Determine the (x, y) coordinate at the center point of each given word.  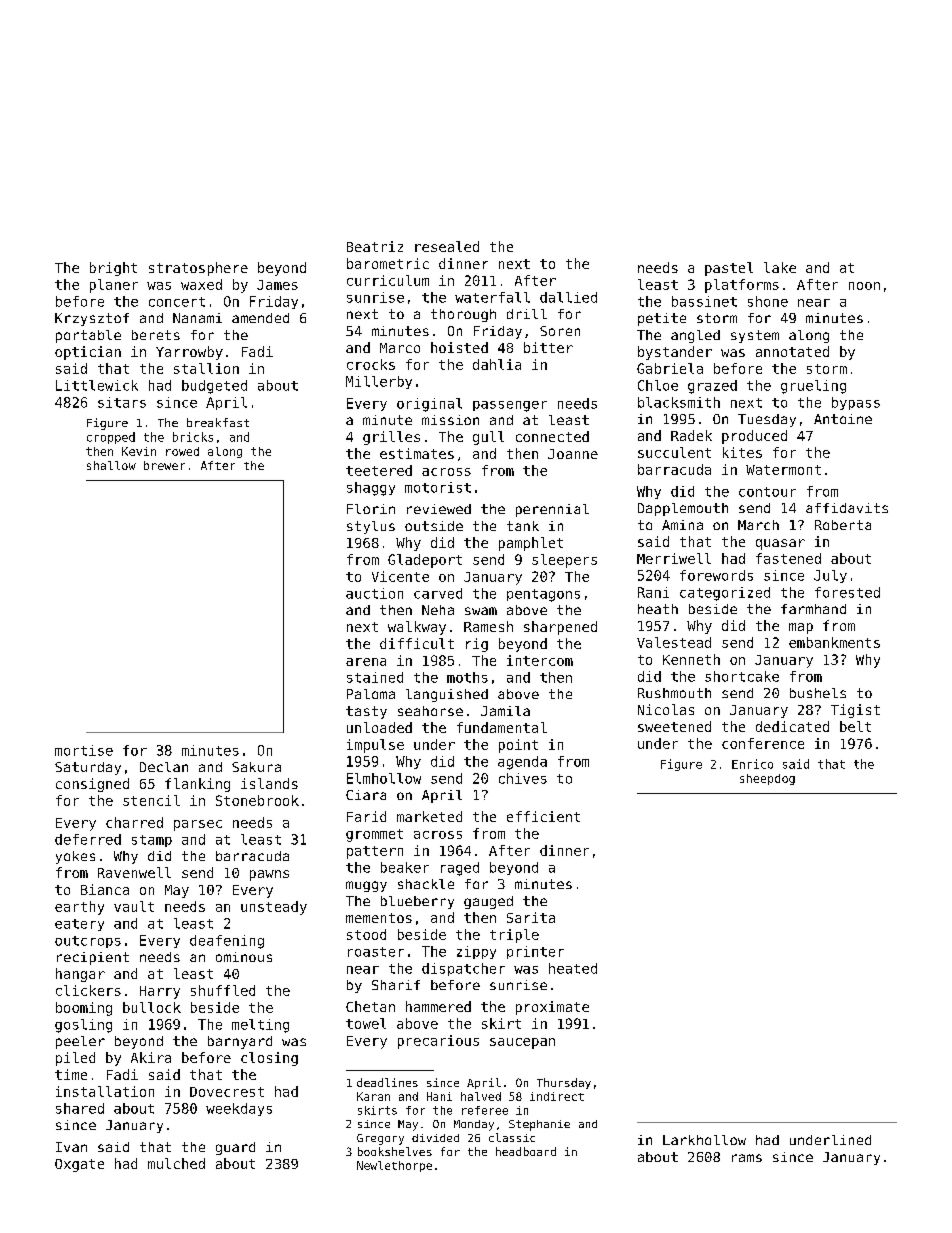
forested (847, 592)
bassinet (704, 301)
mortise (84, 750)
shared (80, 1108)
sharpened (560, 628)
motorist (438, 487)
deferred (88, 839)
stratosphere (198, 269)
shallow (111, 465)
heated (573, 968)
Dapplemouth (683, 509)
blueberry (417, 902)
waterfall (492, 297)
